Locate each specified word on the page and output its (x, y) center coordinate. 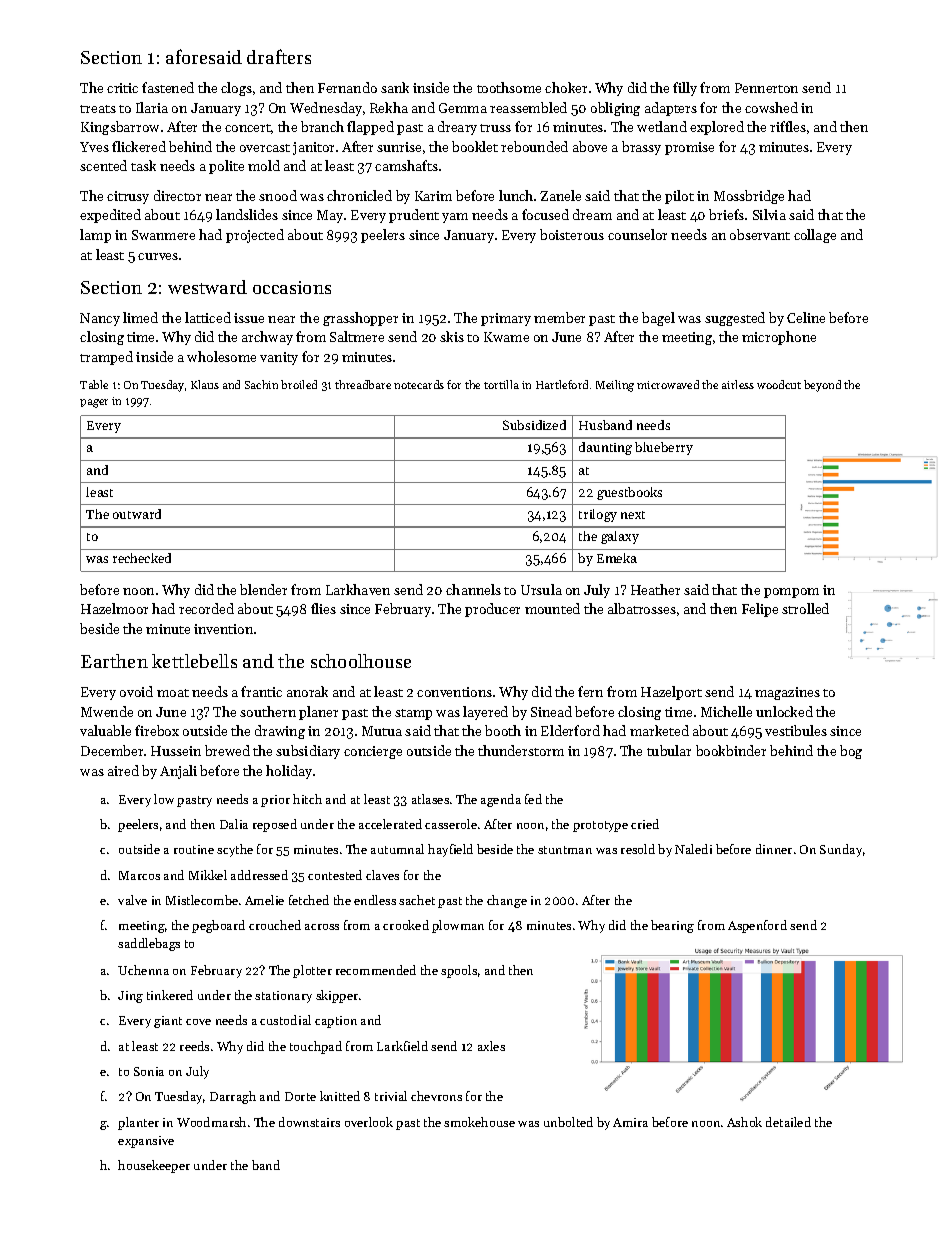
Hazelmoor (114, 608)
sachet (417, 900)
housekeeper (154, 1166)
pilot (679, 197)
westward (207, 287)
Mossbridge (749, 197)
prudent (414, 216)
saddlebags (149, 944)
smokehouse (479, 1122)
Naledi (693, 849)
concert (248, 128)
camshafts (406, 165)
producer (492, 610)
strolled (805, 608)
